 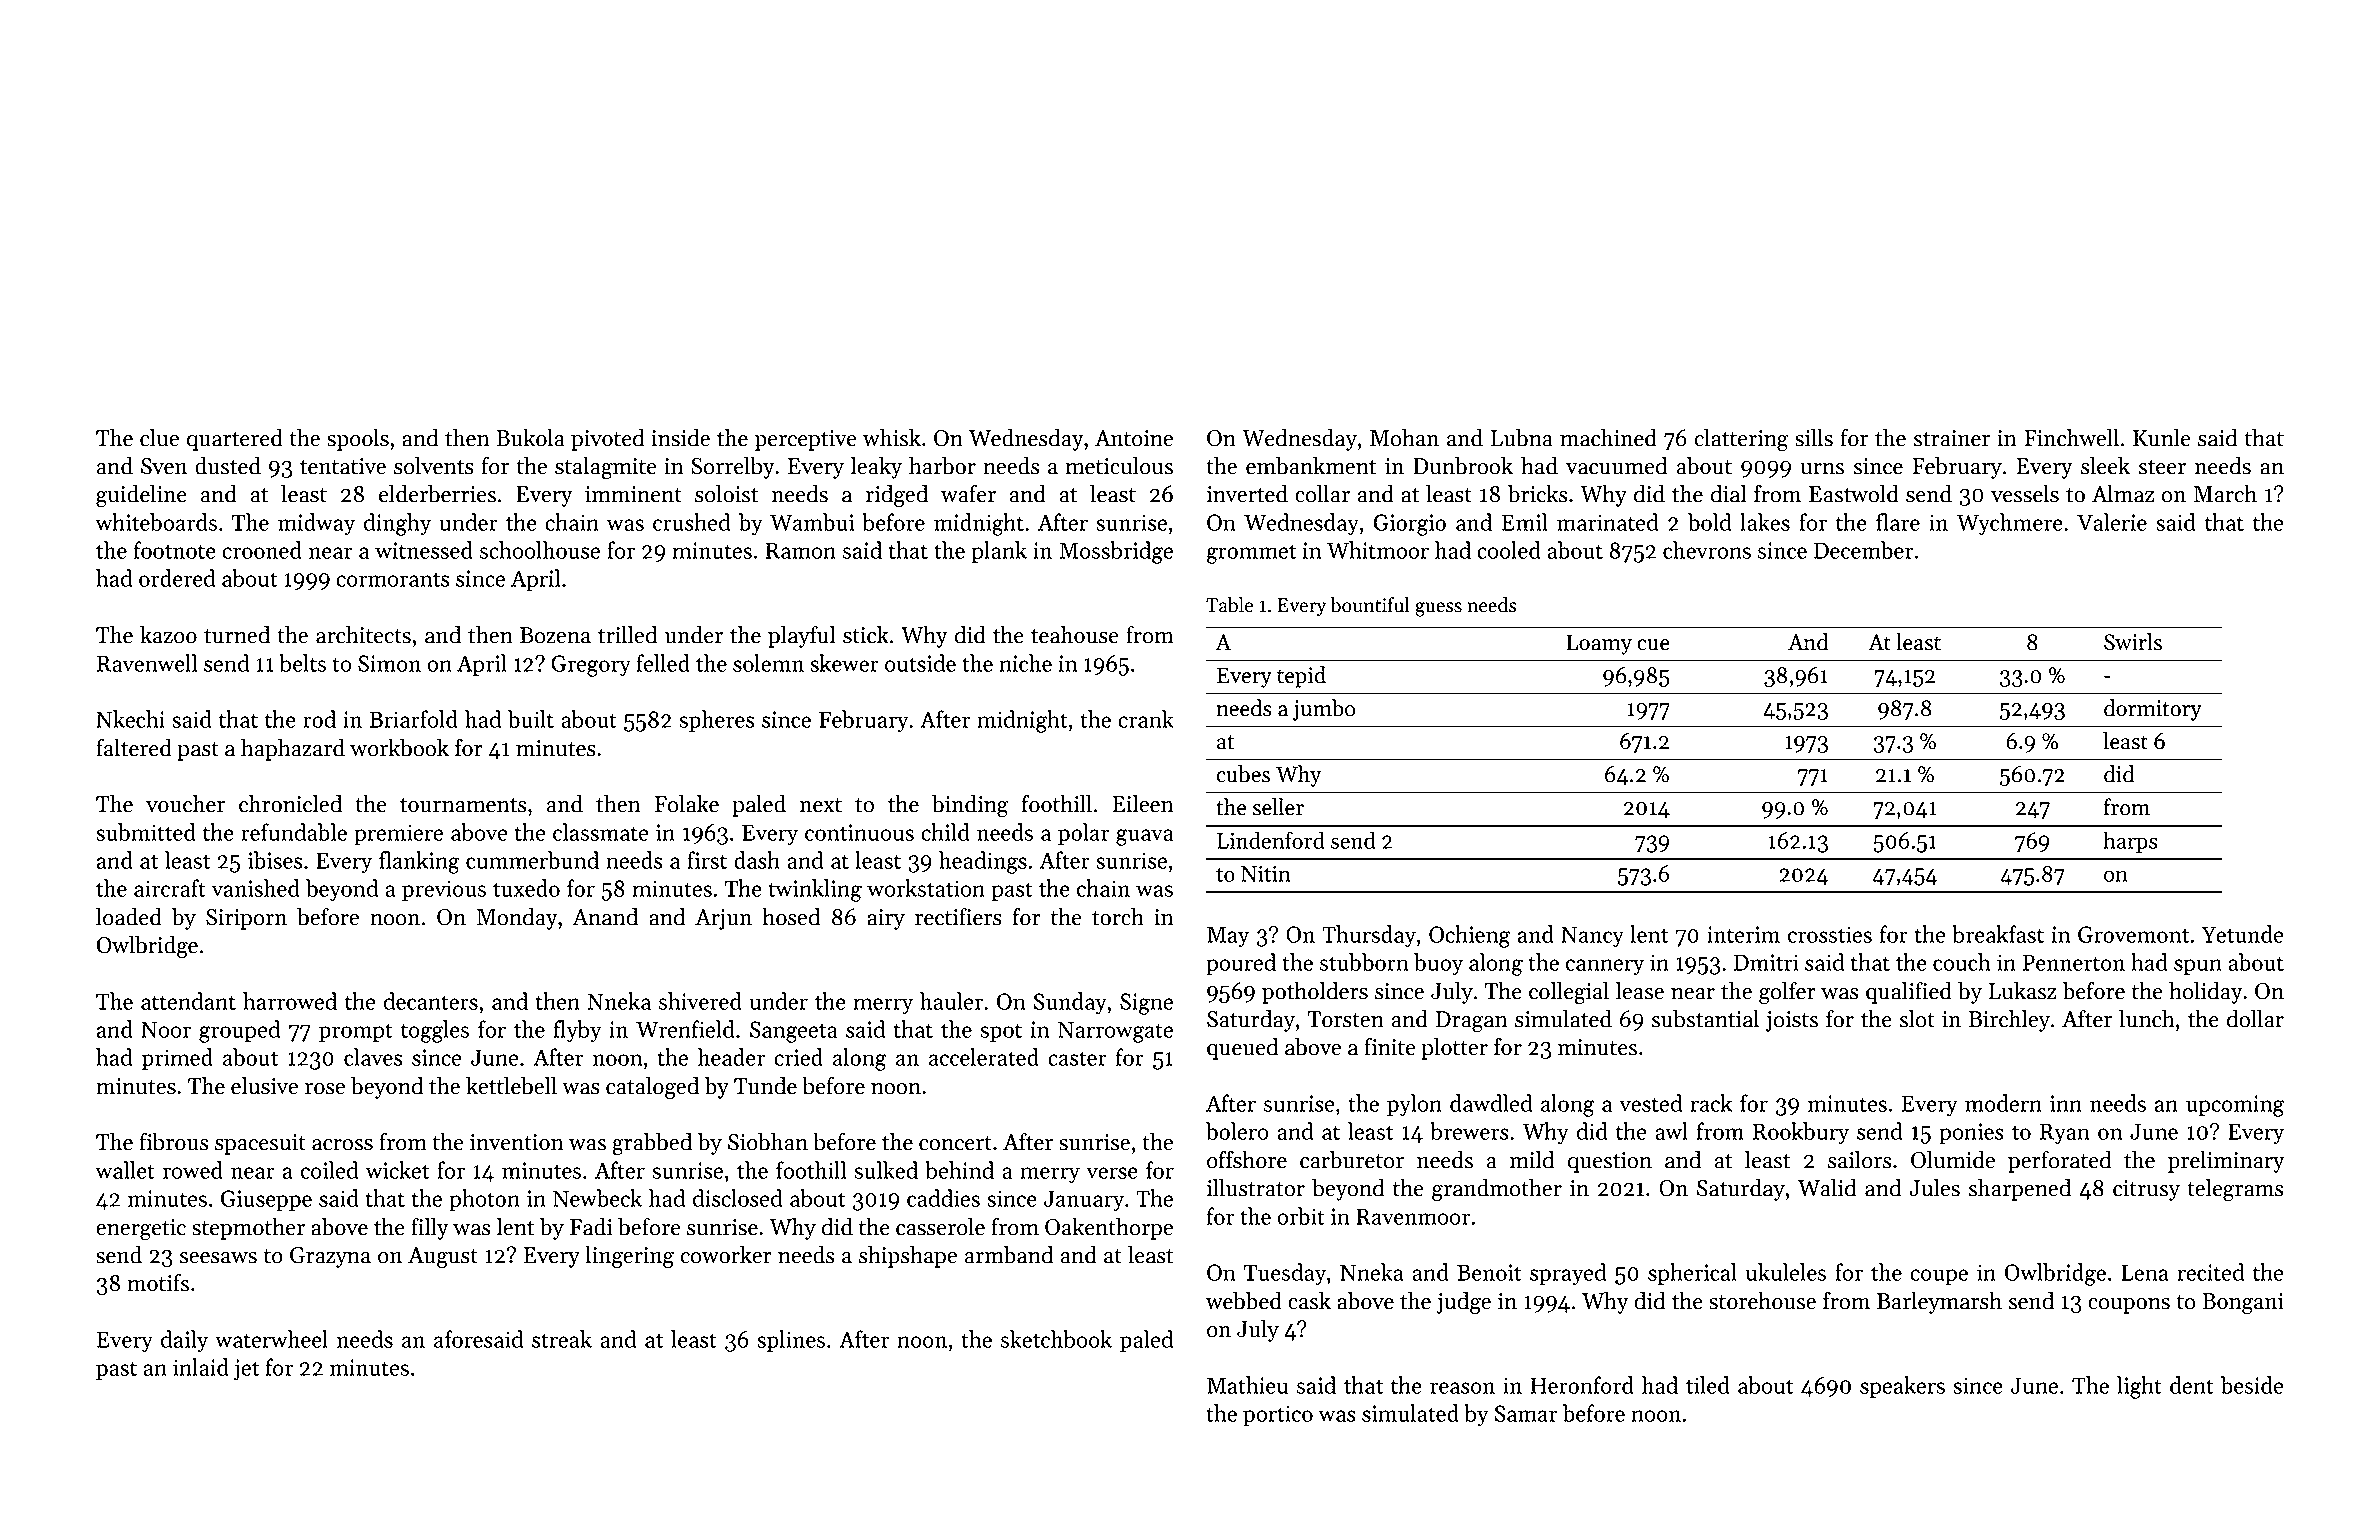 I want to click on Sven, so click(x=164, y=466).
